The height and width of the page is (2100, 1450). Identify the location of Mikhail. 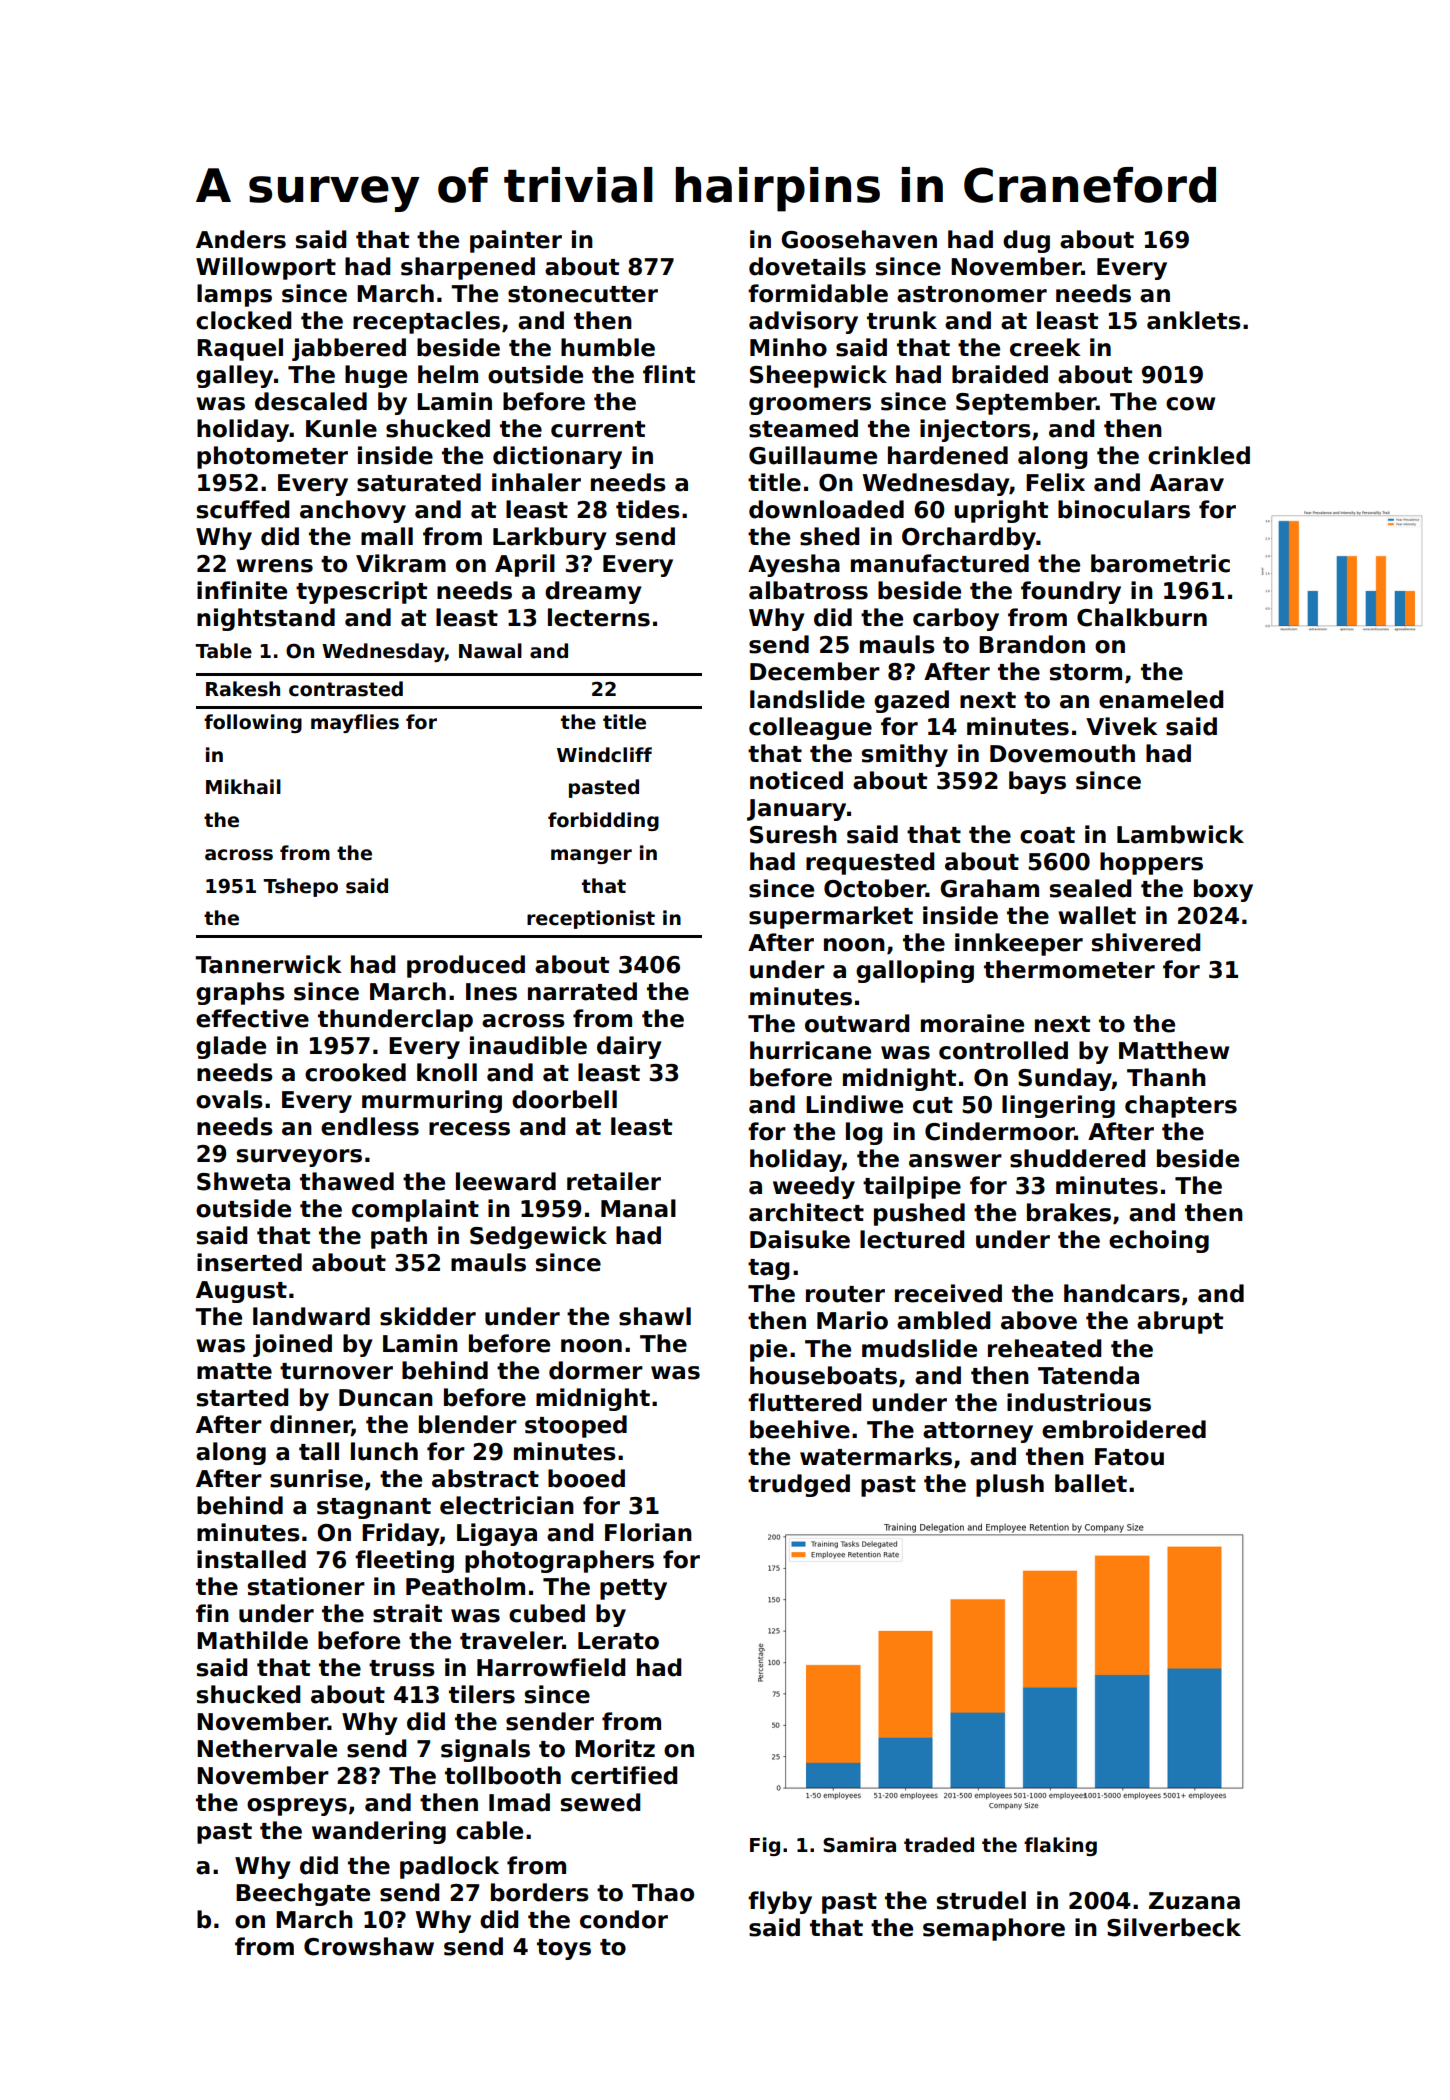
(243, 787).
